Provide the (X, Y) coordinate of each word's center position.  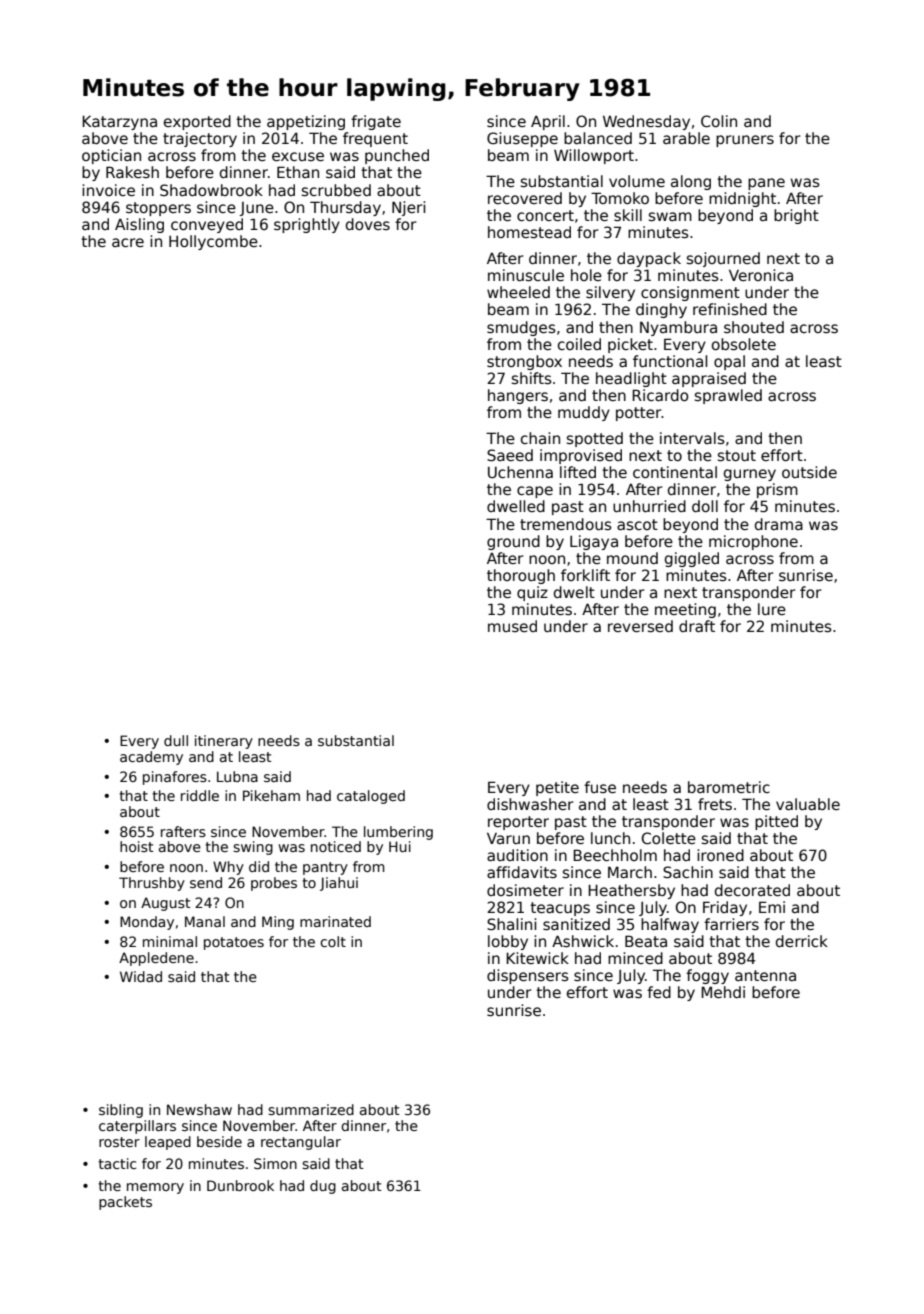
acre (128, 242)
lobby (508, 942)
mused (512, 626)
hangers (518, 396)
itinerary (224, 742)
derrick (802, 941)
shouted (754, 327)
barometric (729, 787)
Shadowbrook (211, 190)
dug (323, 1187)
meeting (685, 610)
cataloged (371, 797)
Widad (141, 976)
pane (766, 184)
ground (513, 542)
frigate (376, 122)
